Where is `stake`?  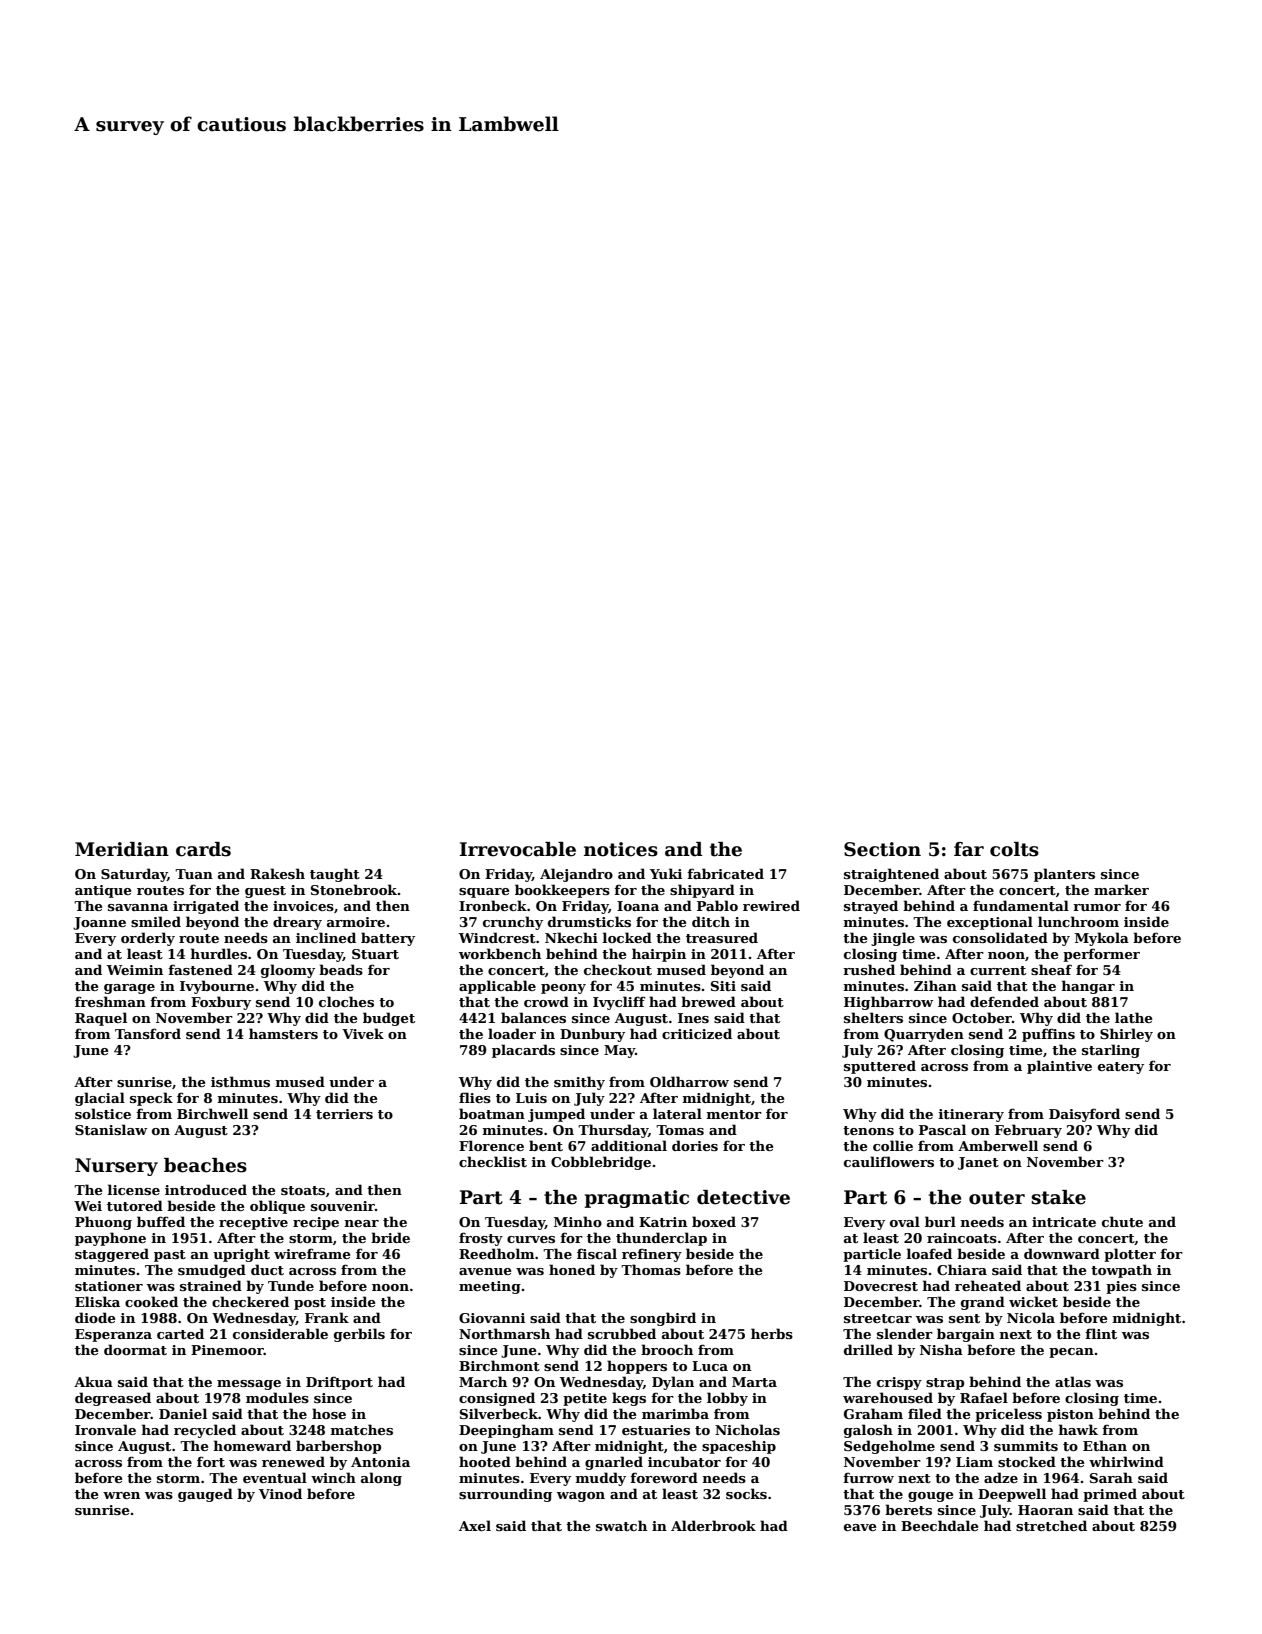
stake is located at coordinates (1058, 1197).
